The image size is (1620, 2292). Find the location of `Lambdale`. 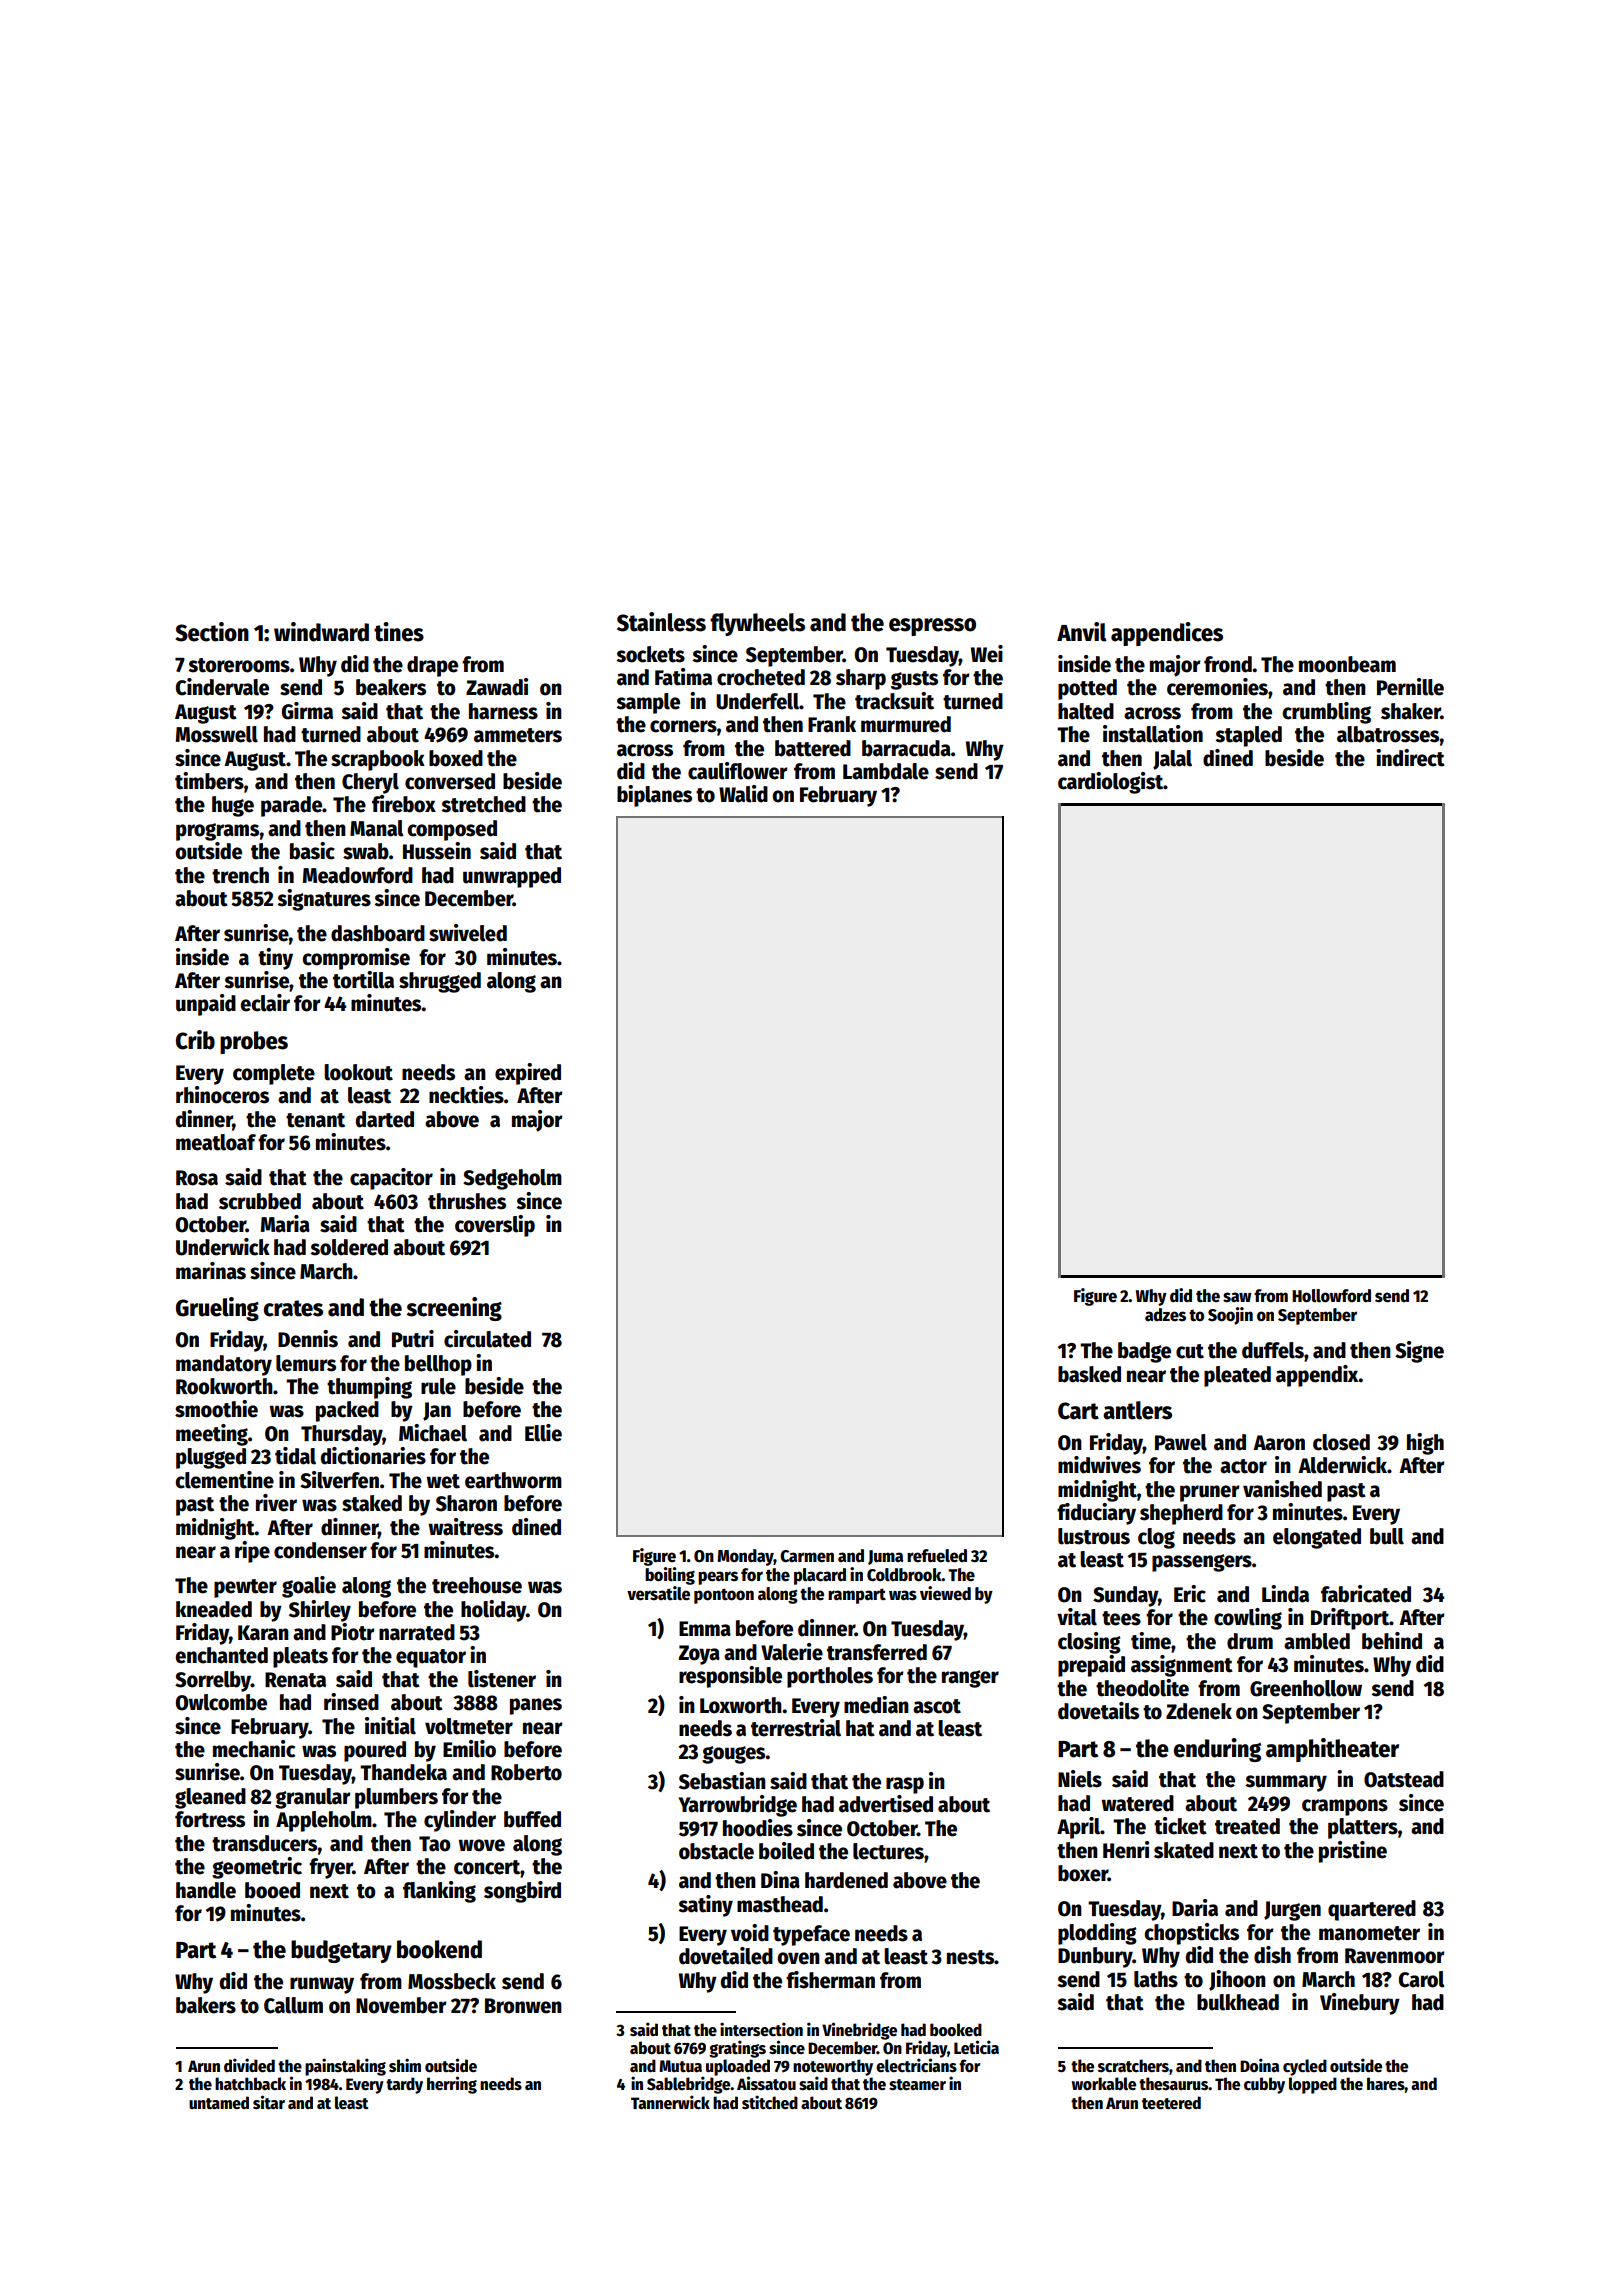

Lambdale is located at coordinates (886, 771).
